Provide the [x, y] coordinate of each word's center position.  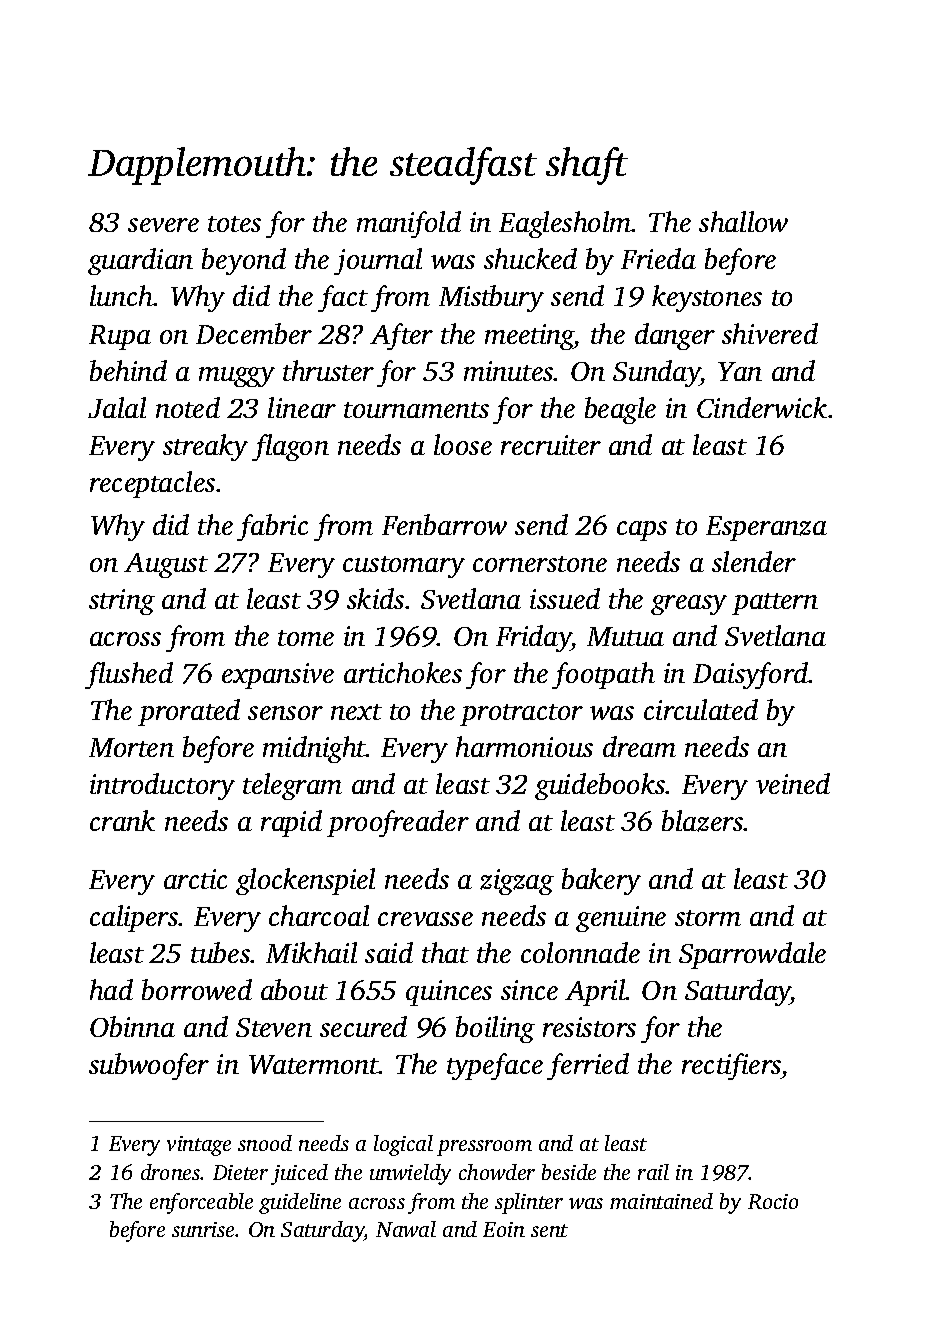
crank [122, 820]
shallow [743, 221]
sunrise [203, 1229]
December [254, 333]
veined [793, 783]
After [401, 336]
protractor [521, 715]
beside [569, 1172]
